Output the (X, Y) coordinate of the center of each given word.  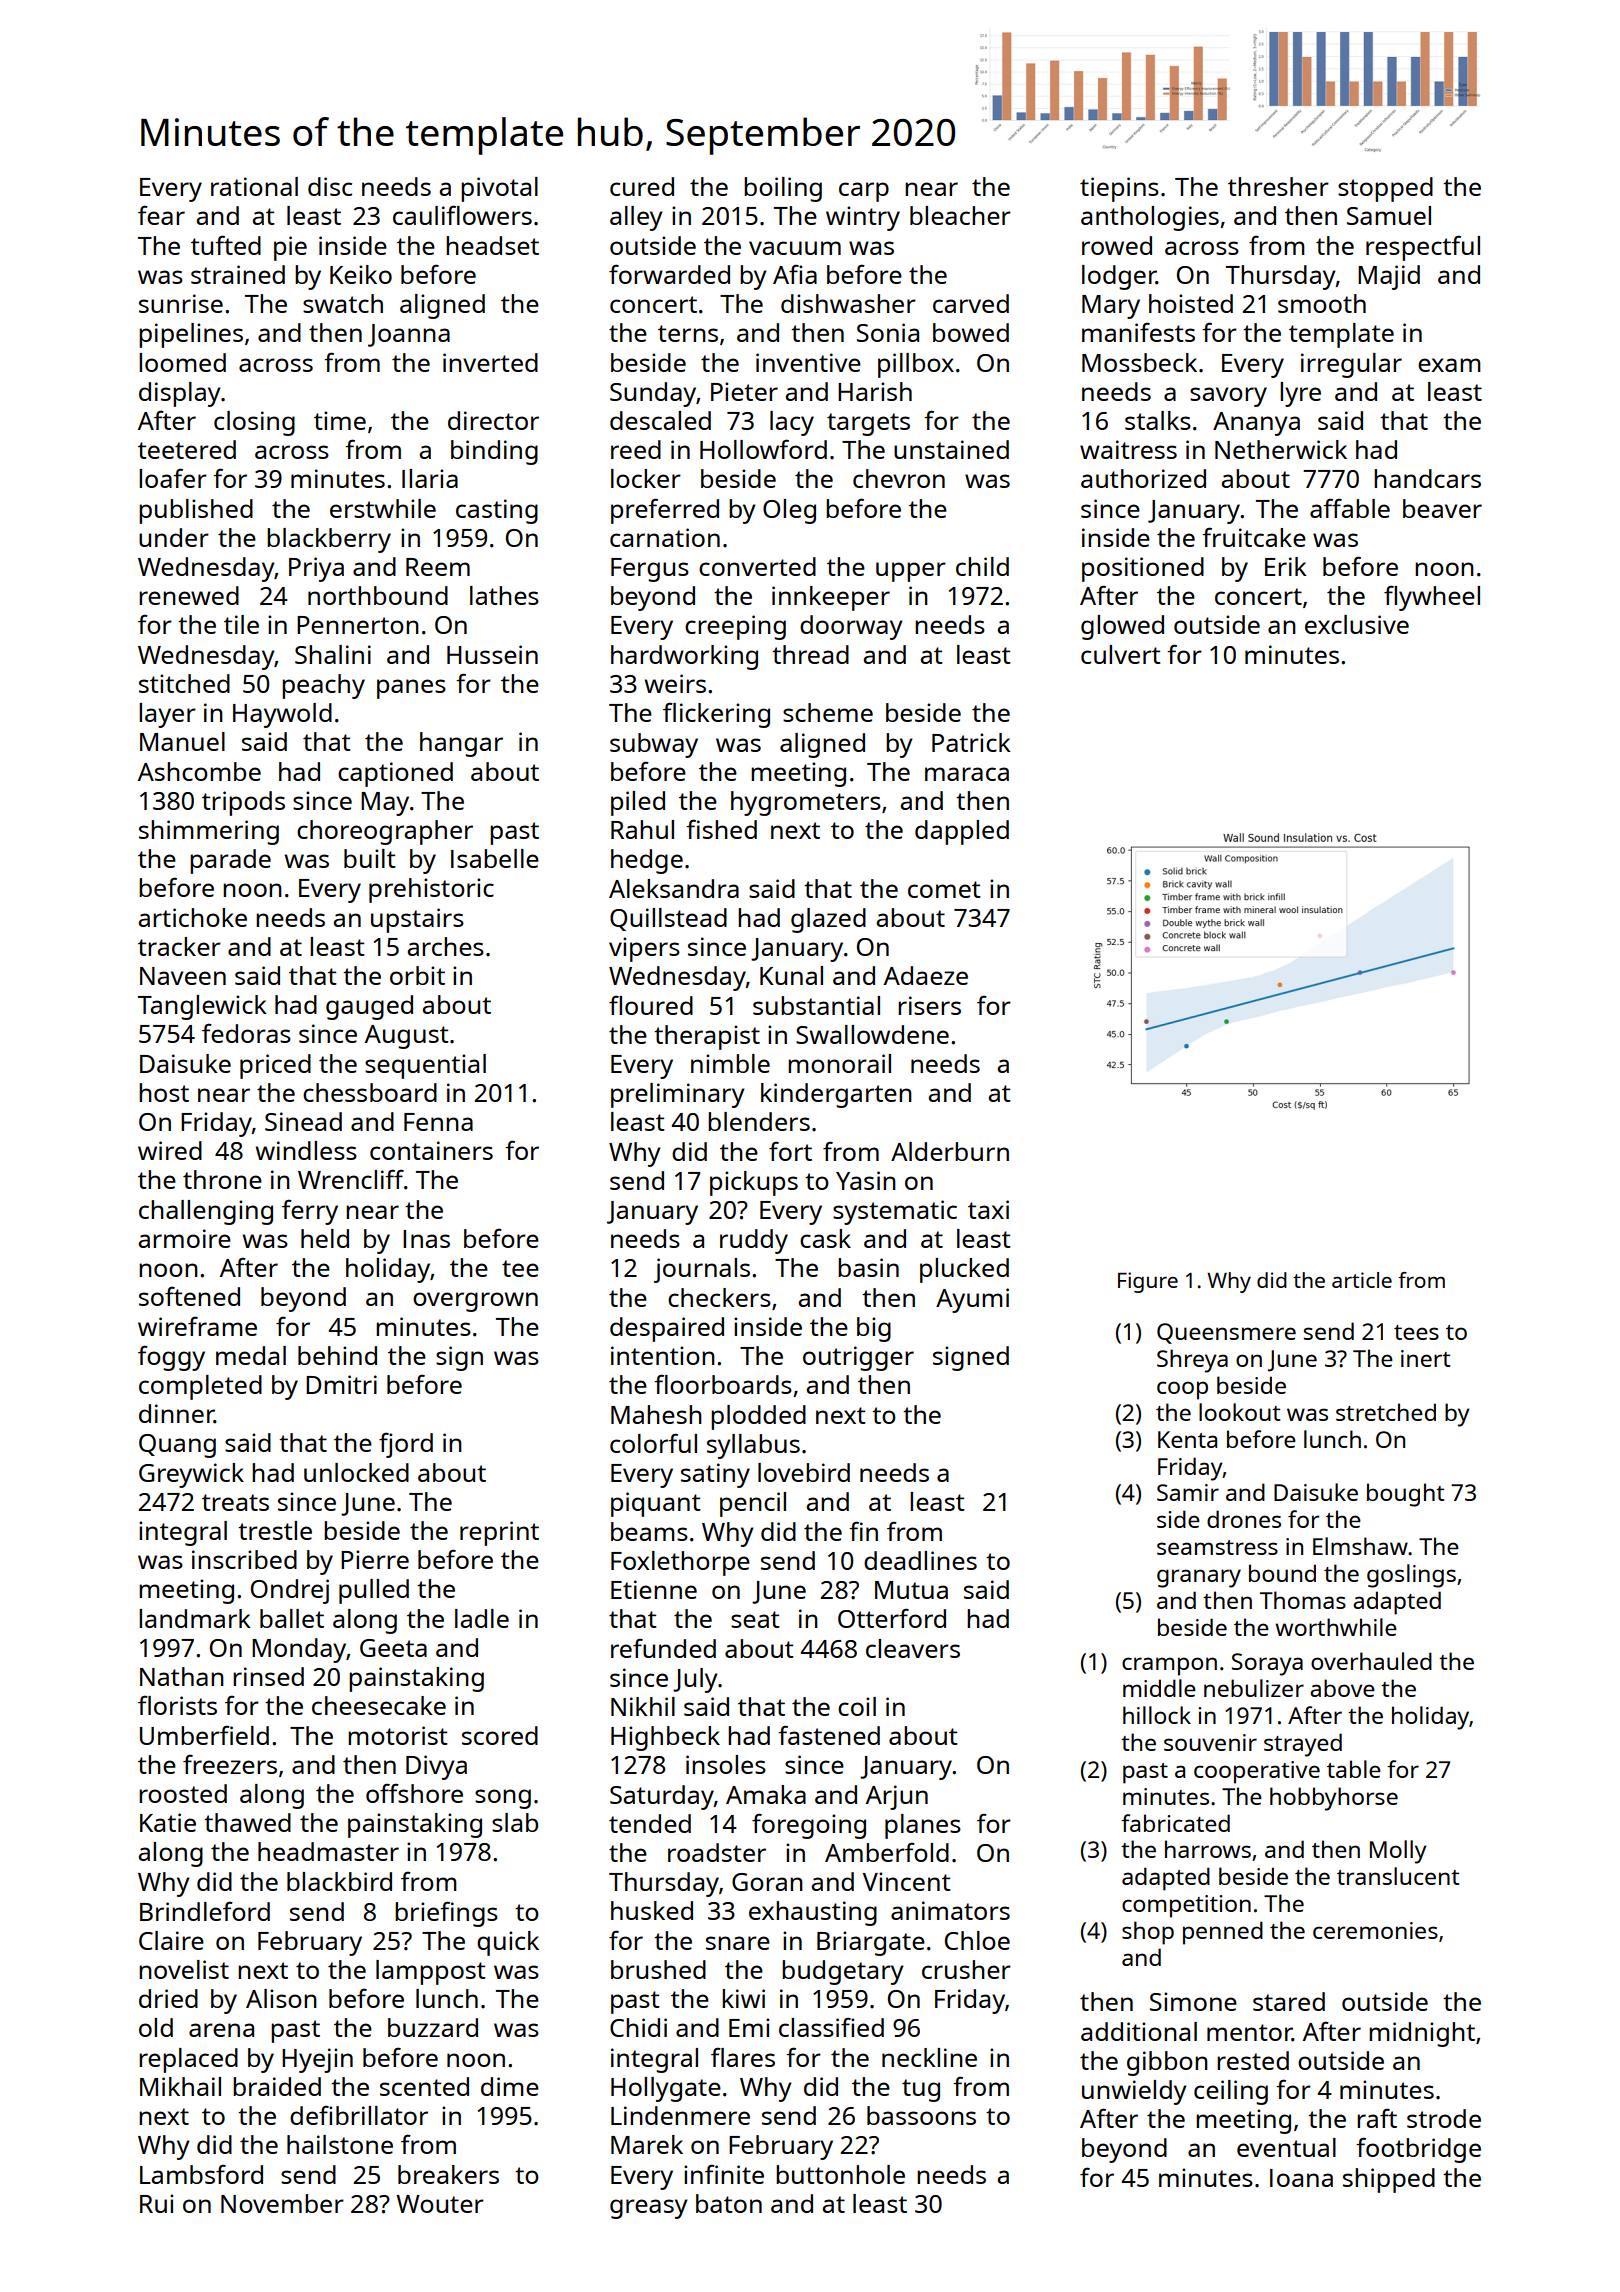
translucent (1398, 1876)
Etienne (654, 1589)
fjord (406, 1445)
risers (929, 1005)
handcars (1427, 478)
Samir (1188, 1492)
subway (654, 745)
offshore (414, 1793)
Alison (281, 1998)
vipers (644, 949)
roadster (717, 1852)
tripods (243, 803)
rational (254, 186)
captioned (395, 774)
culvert (1121, 654)
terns (688, 333)
